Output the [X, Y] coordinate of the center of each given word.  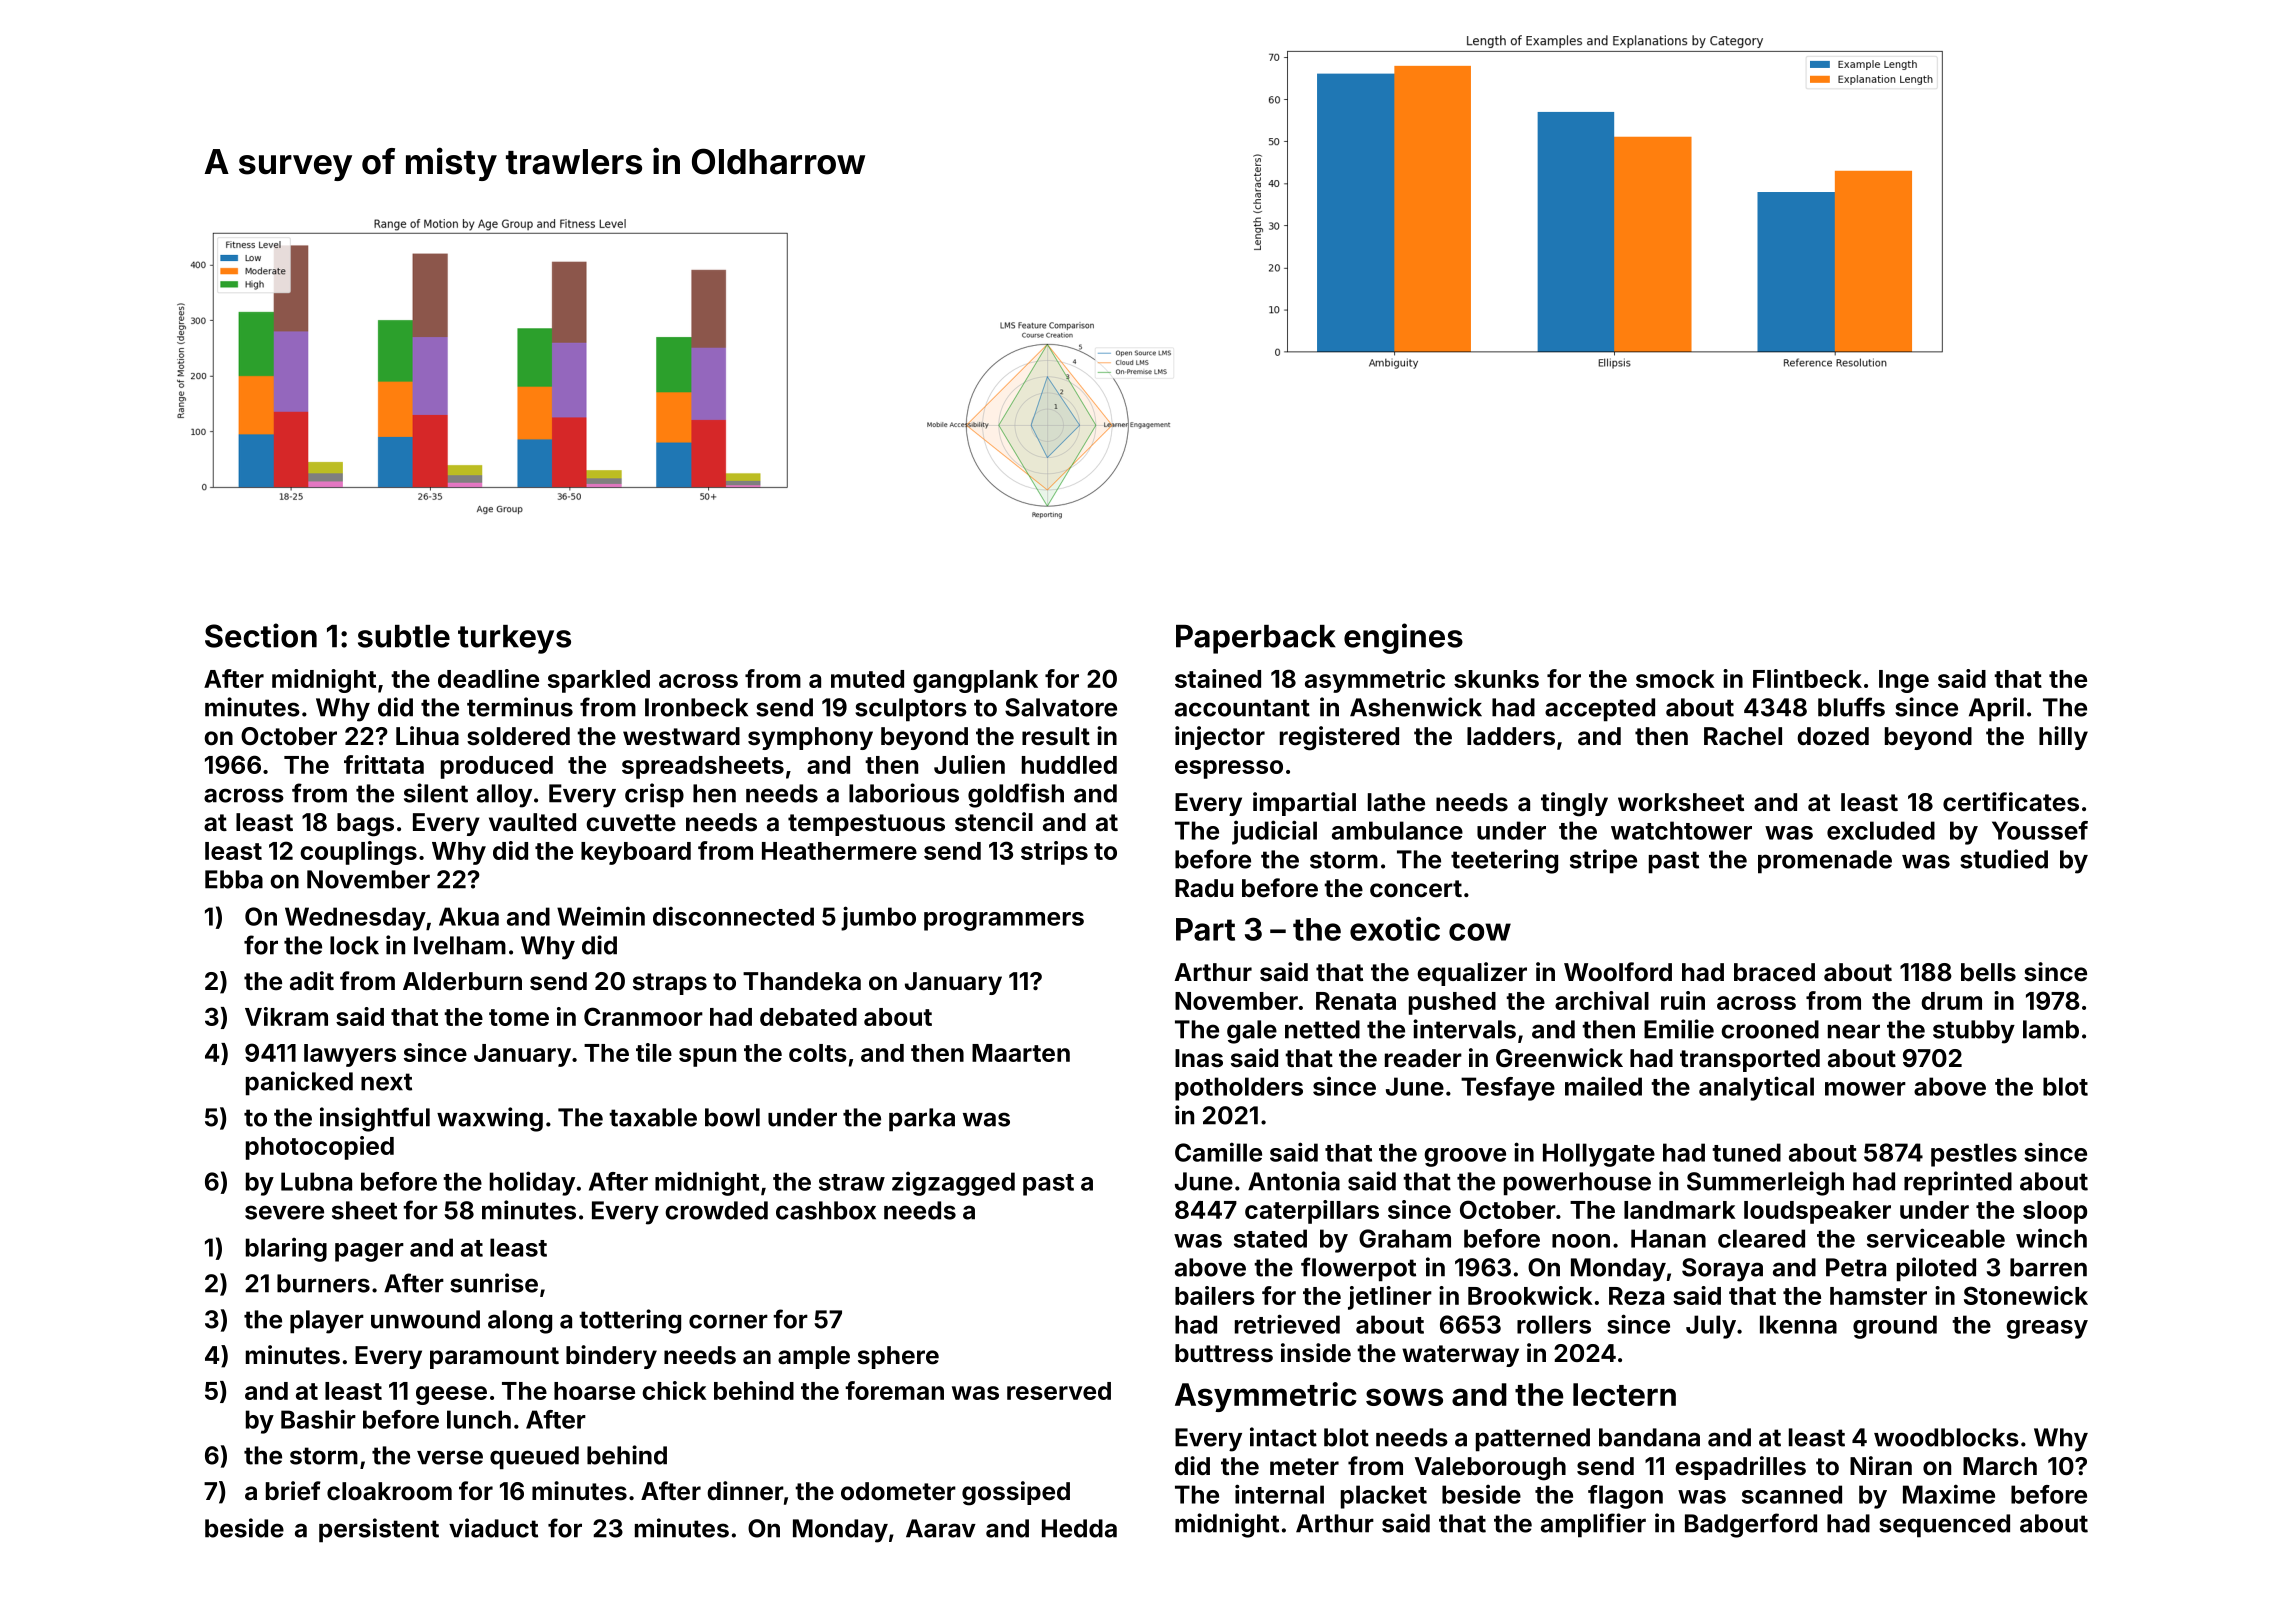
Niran [1881, 1465]
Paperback [1256, 639]
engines [1403, 638]
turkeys [514, 639]
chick [674, 1390]
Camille [1218, 1152]
